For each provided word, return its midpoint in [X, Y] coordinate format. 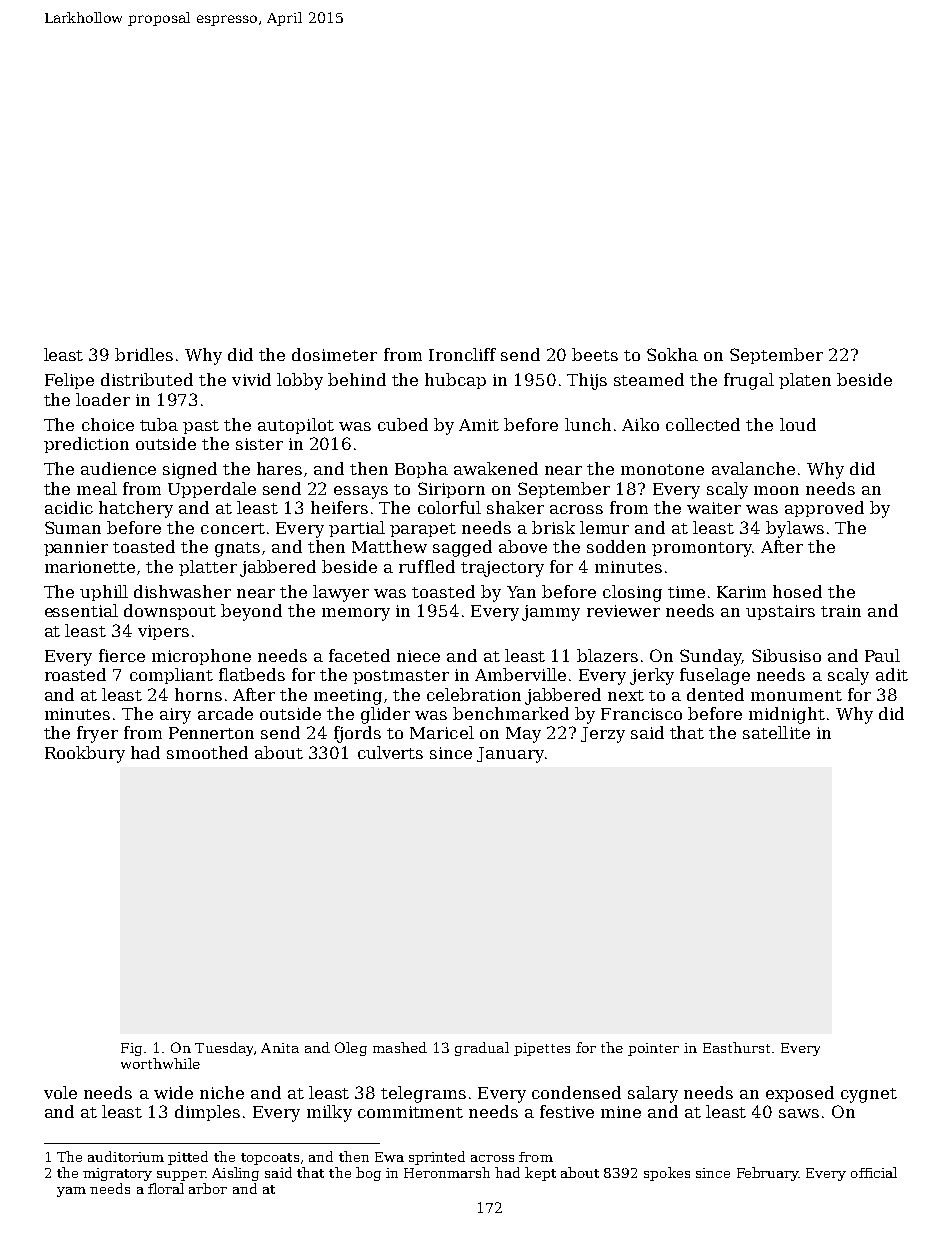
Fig [131, 1049]
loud [798, 424]
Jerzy [603, 735]
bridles [144, 354]
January [510, 755]
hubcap [455, 381]
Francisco [641, 714]
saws [799, 1113]
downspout [170, 612]
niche [222, 1092]
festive [567, 1111]
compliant [171, 676]
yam [71, 1192]
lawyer [341, 593]
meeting [348, 697]
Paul [882, 655]
